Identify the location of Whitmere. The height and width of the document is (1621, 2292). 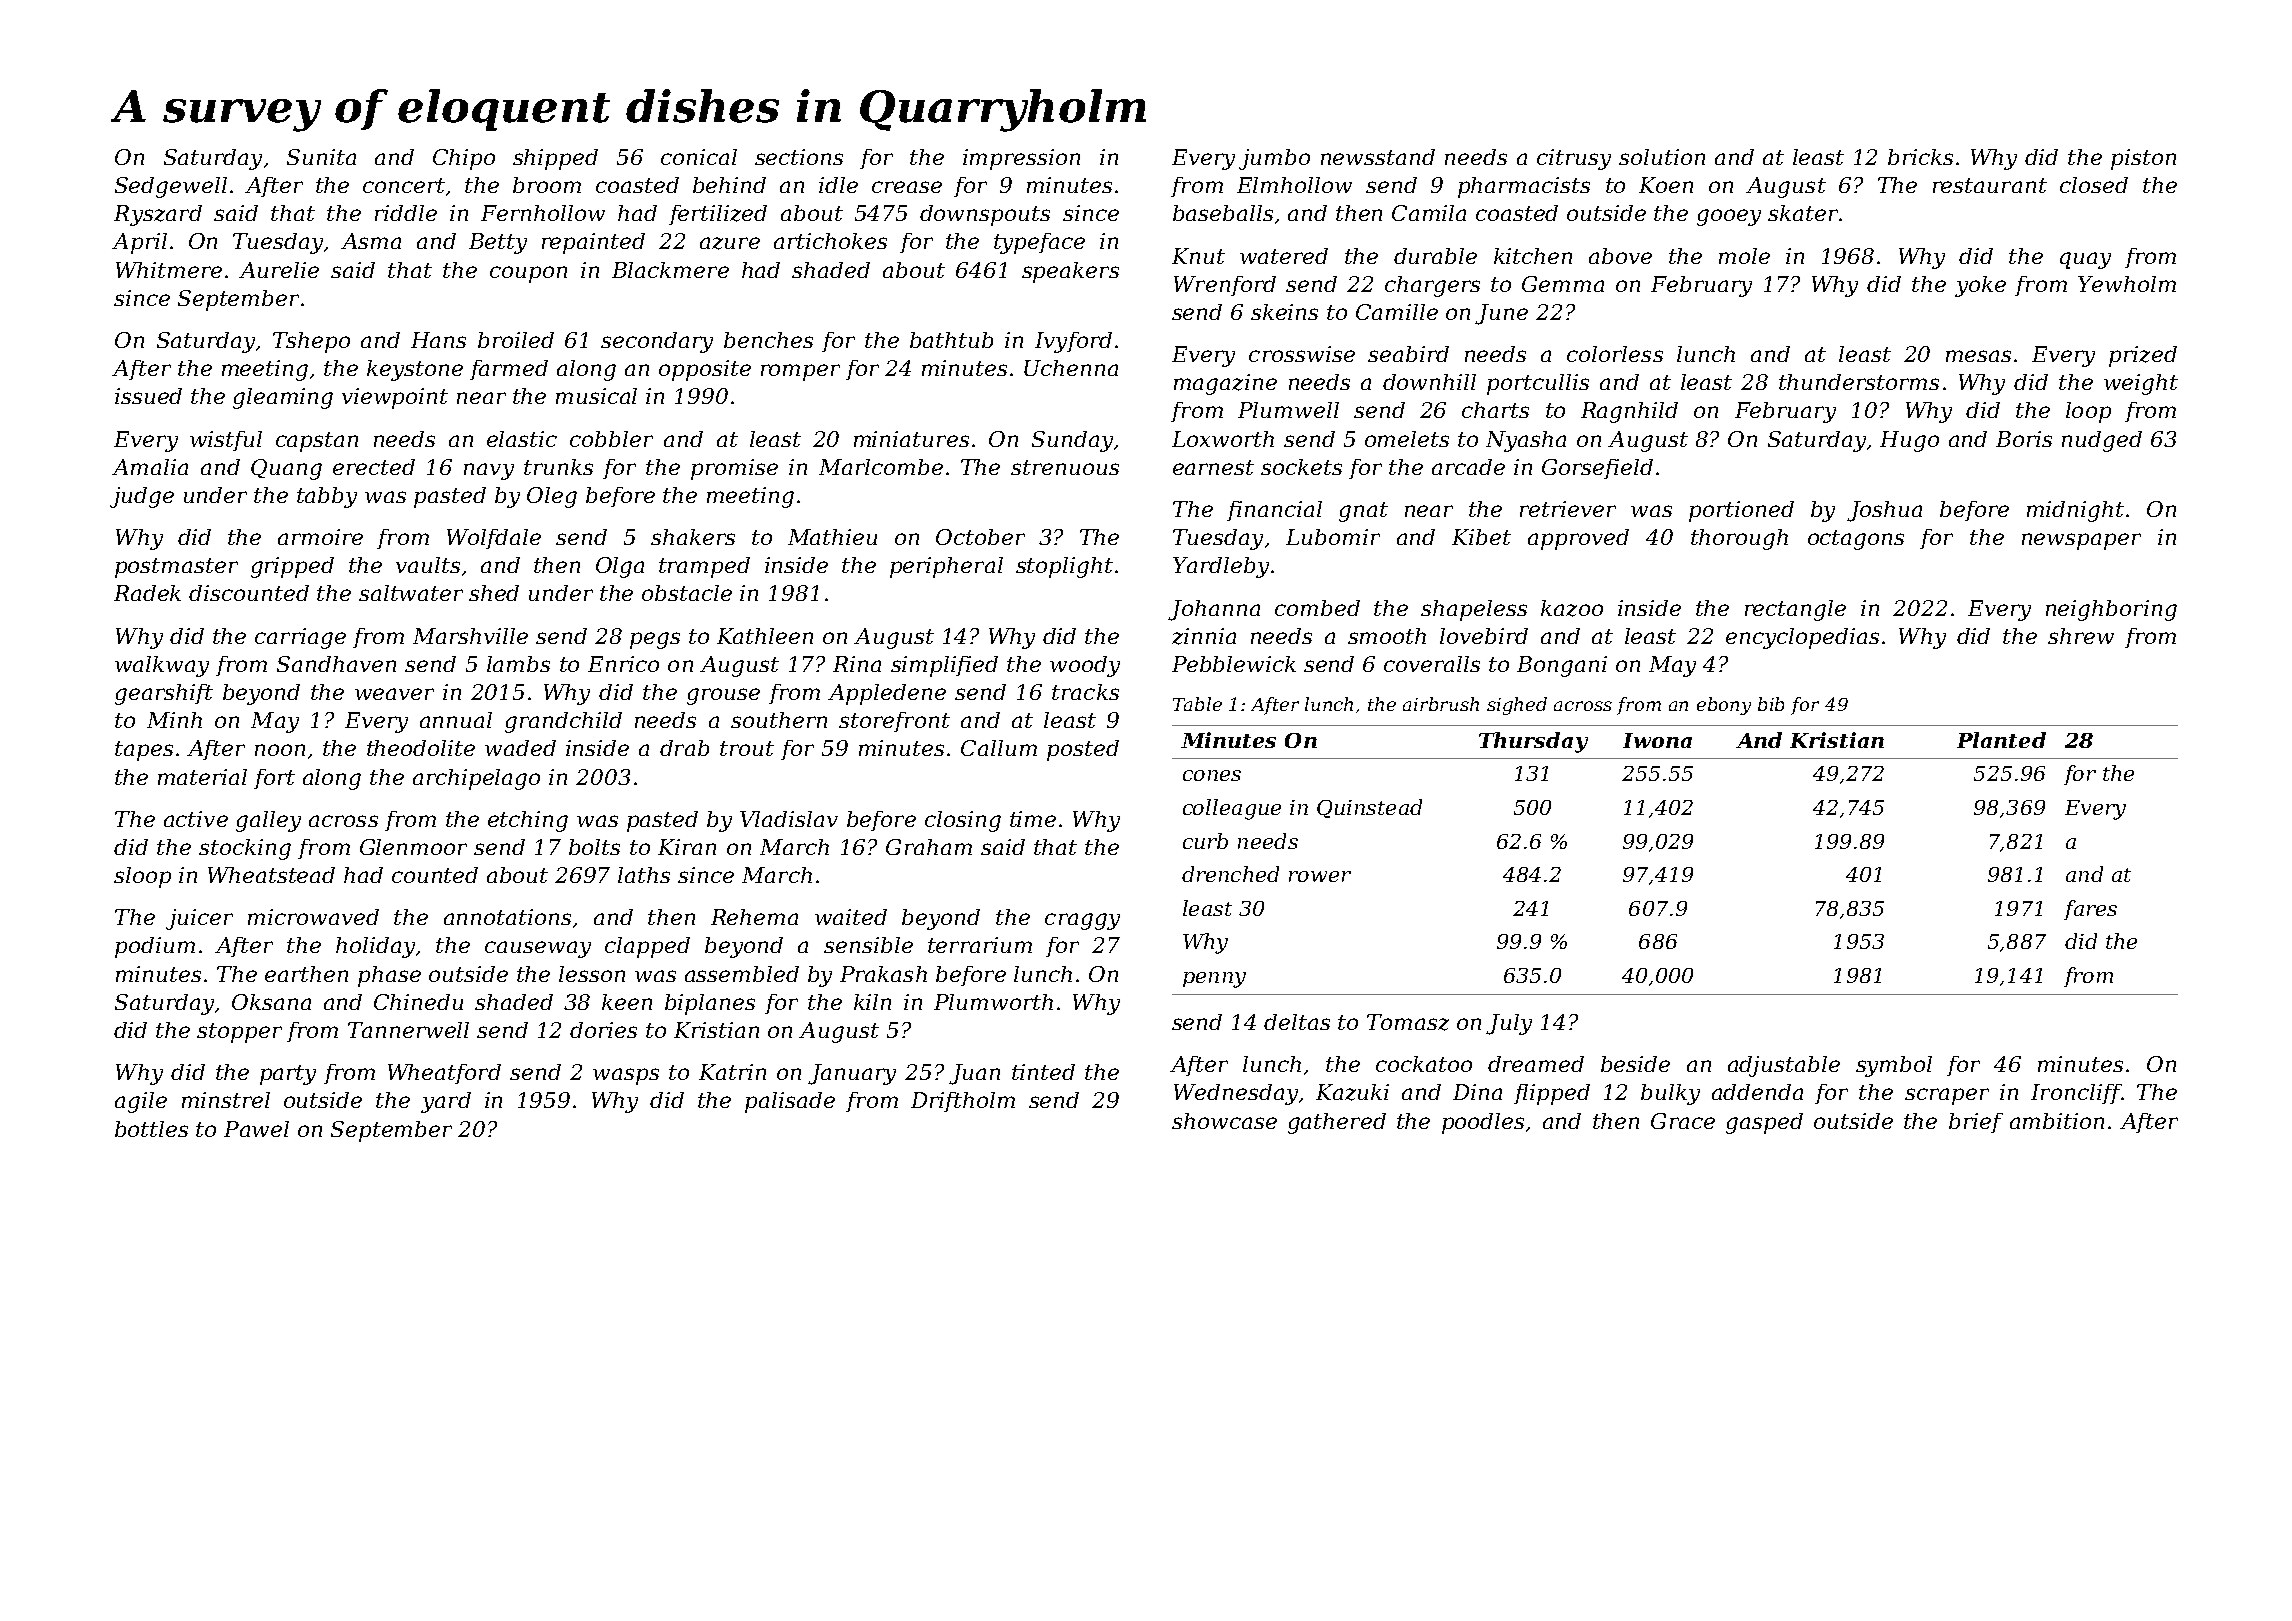
(169, 270).
